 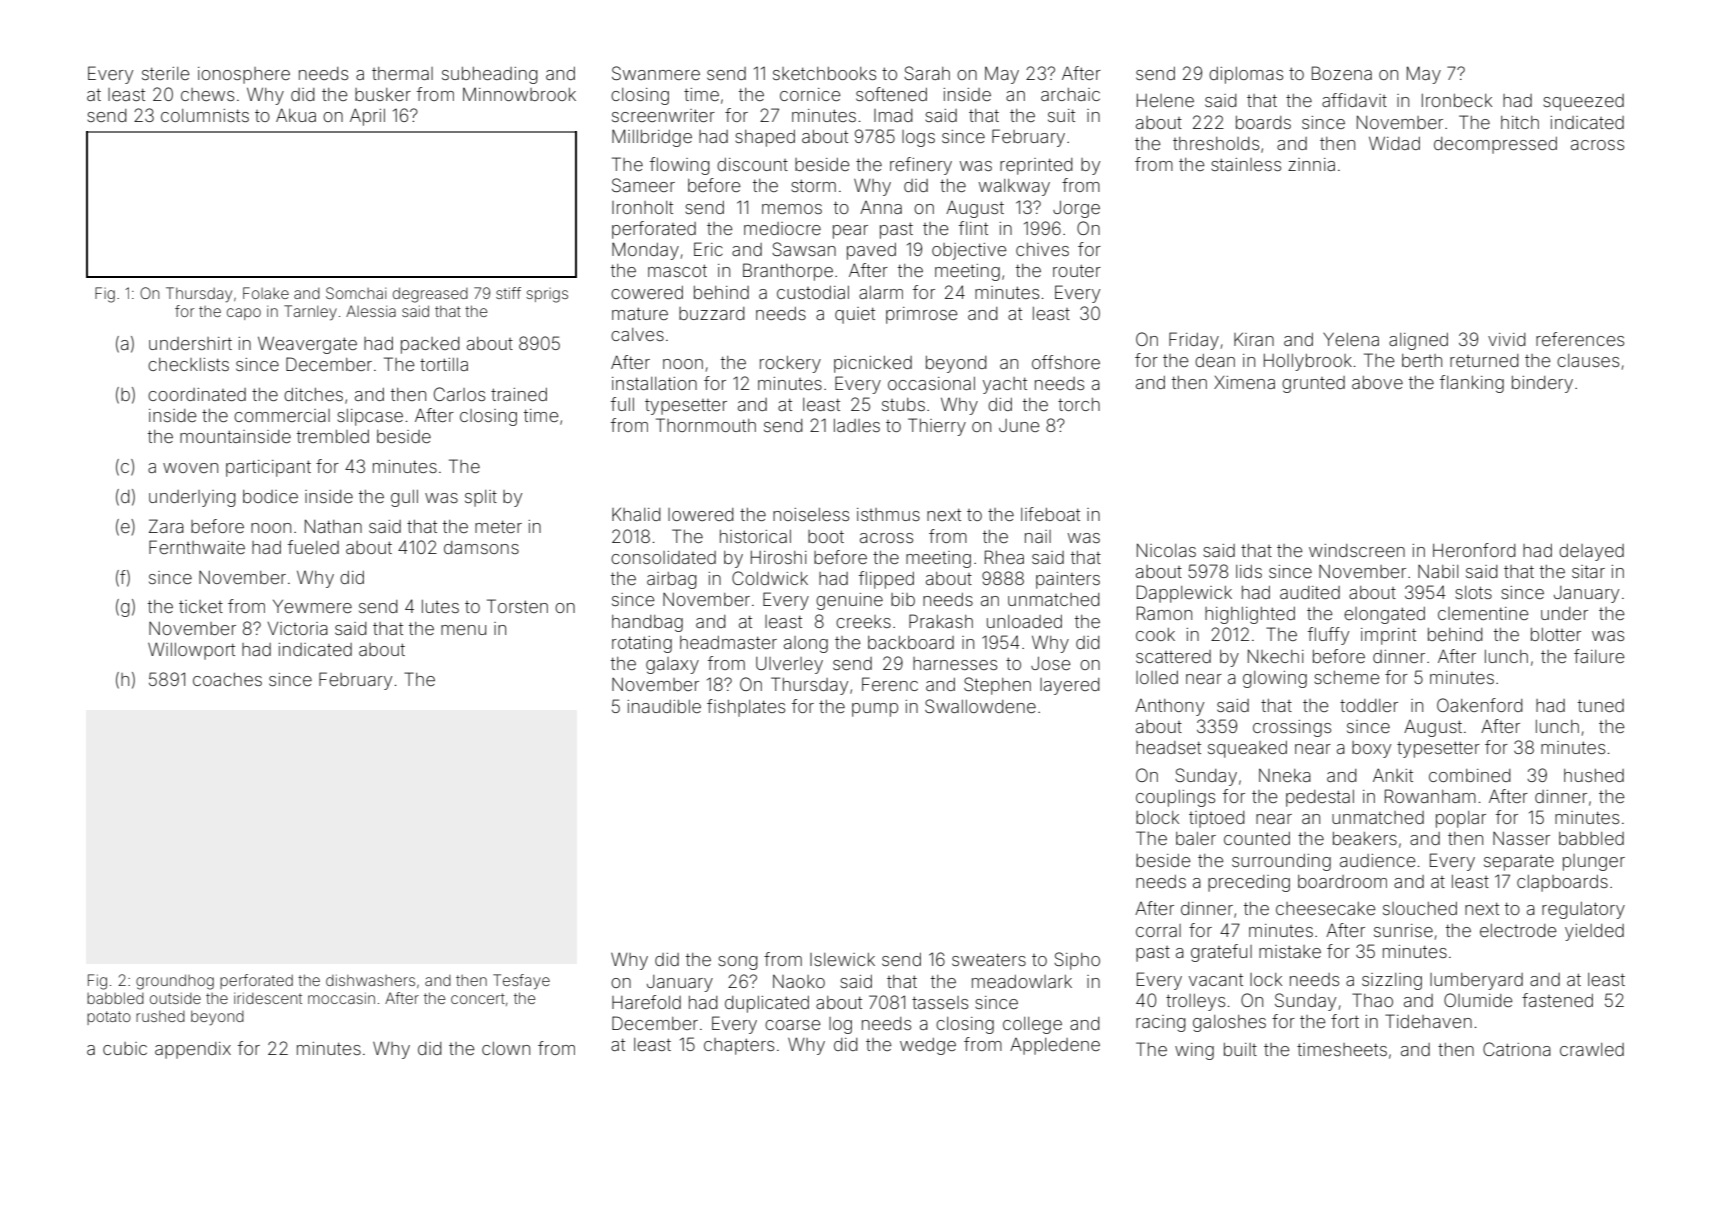 I want to click on ionosphere, so click(x=244, y=75).
